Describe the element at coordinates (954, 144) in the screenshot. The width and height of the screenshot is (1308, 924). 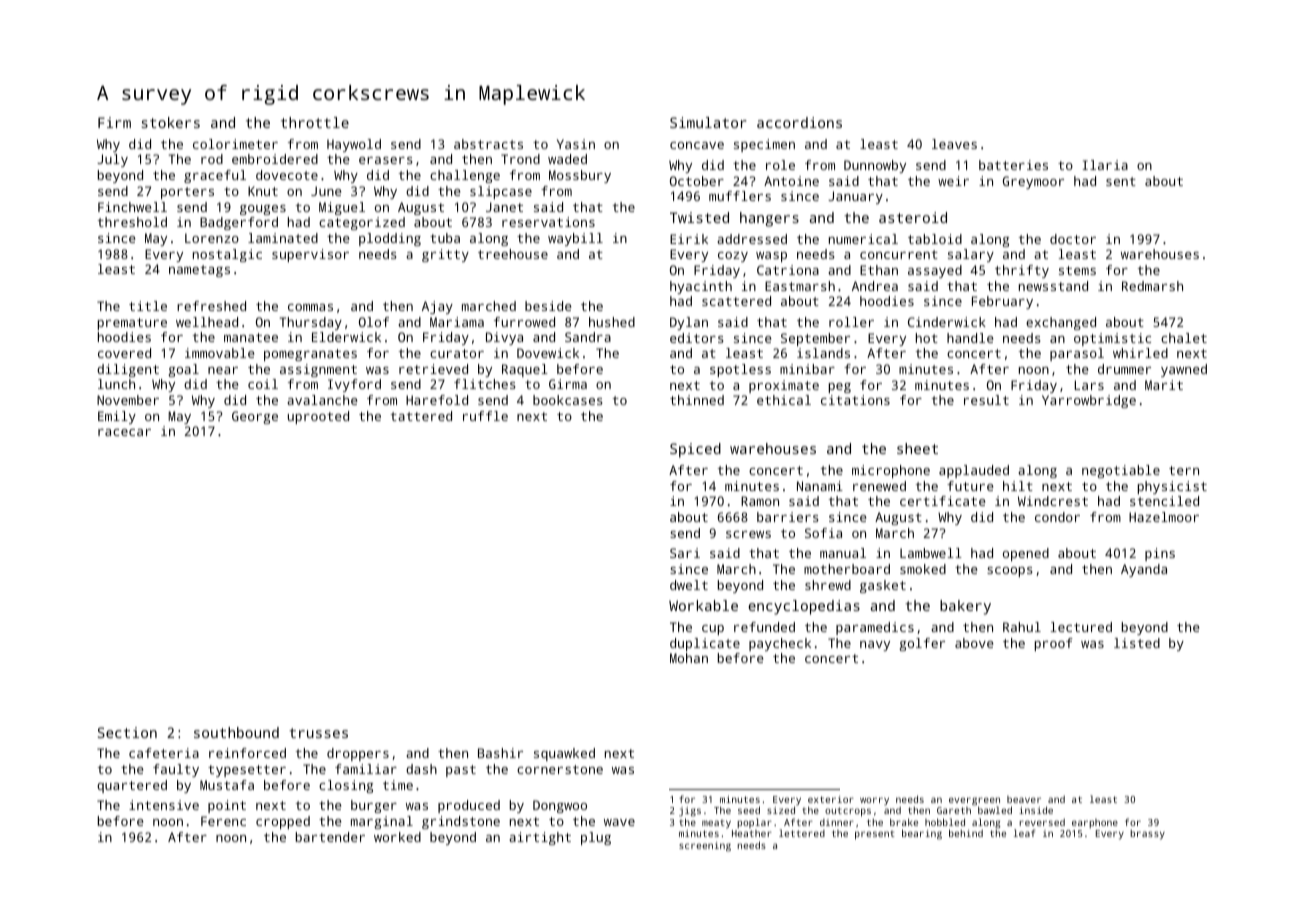
I see `leaves` at that location.
